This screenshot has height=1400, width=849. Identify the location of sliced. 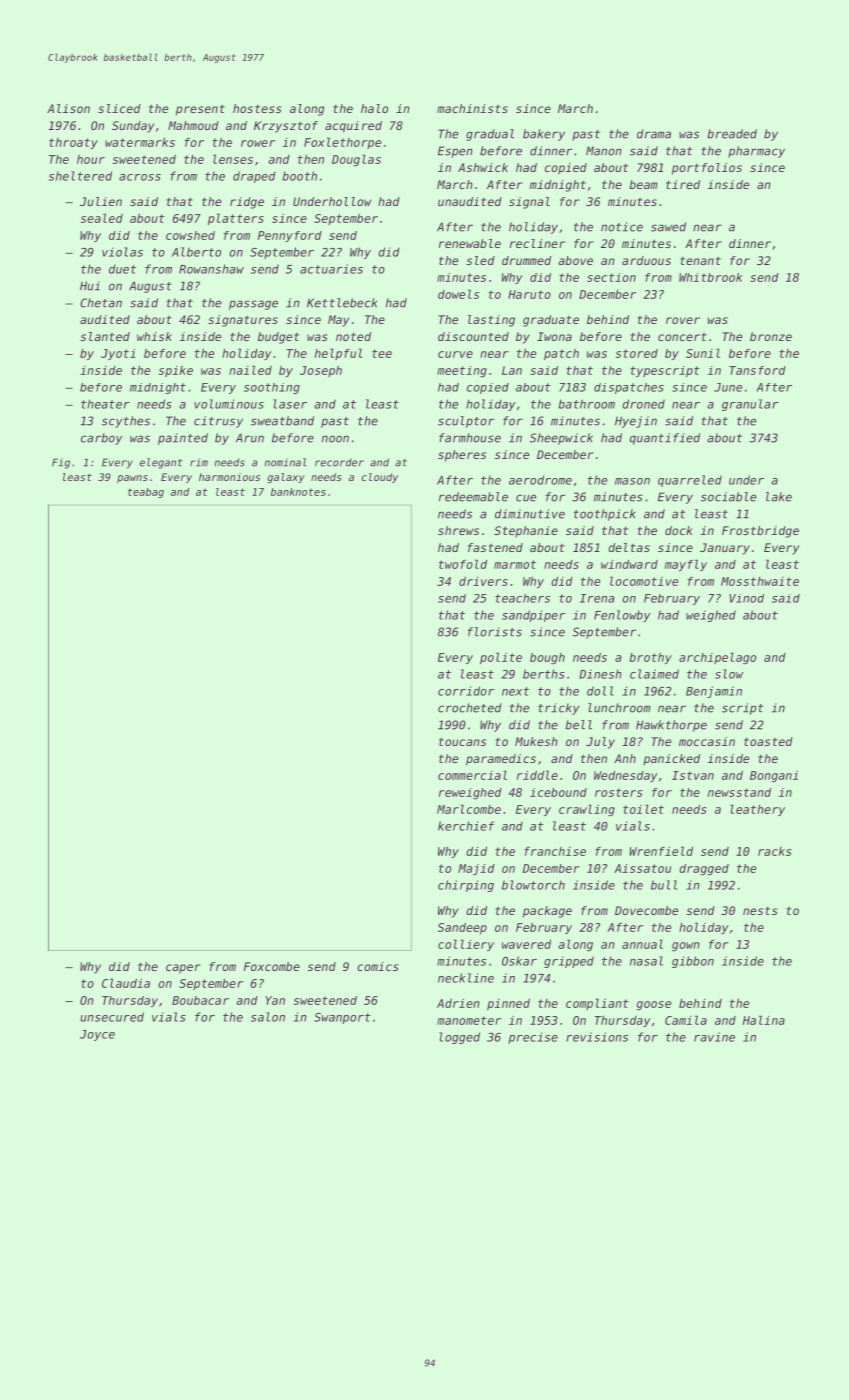
(119, 108).
